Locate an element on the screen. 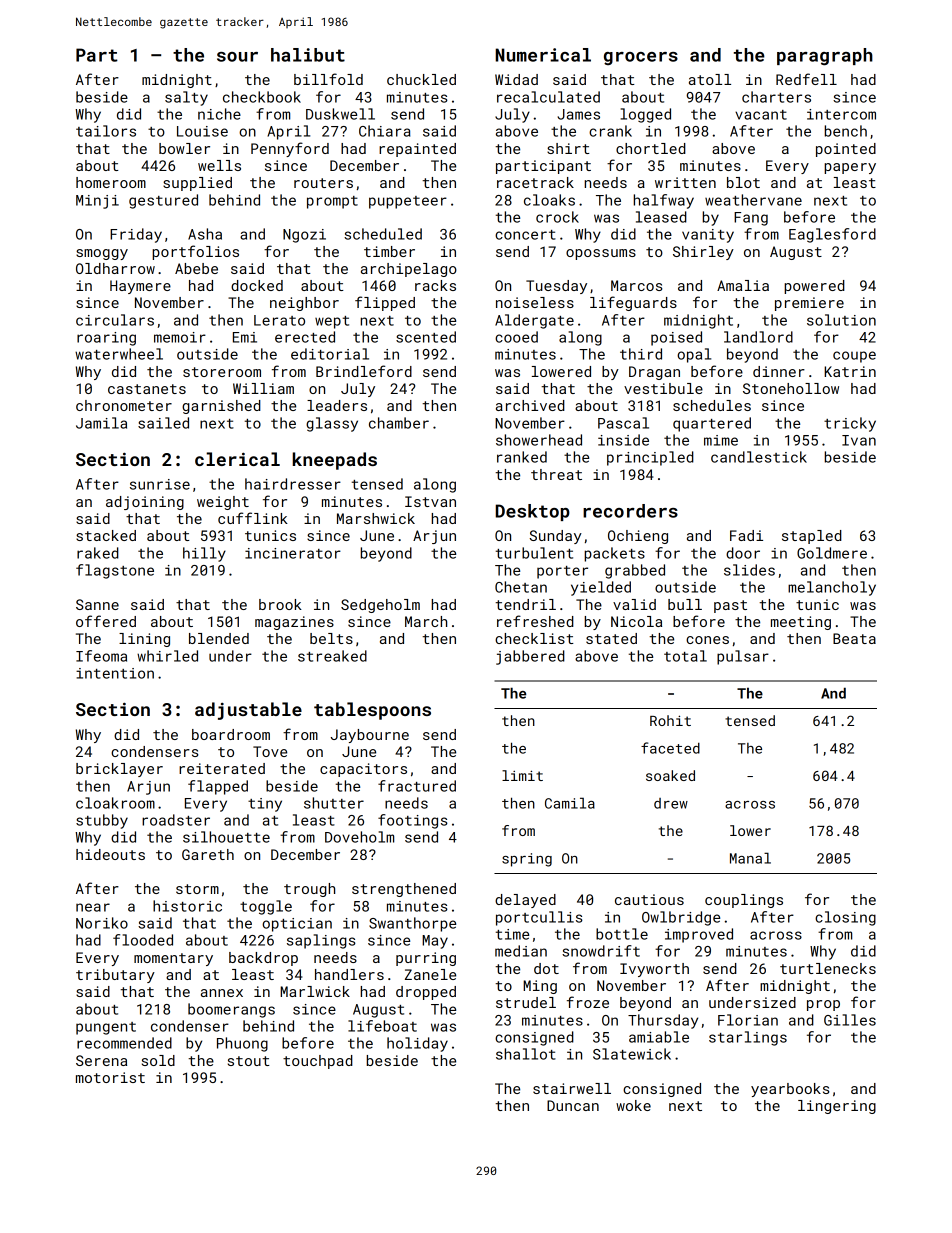 Image resolution: width=952 pixels, height=1233 pixels. intercom is located at coordinates (841, 114).
